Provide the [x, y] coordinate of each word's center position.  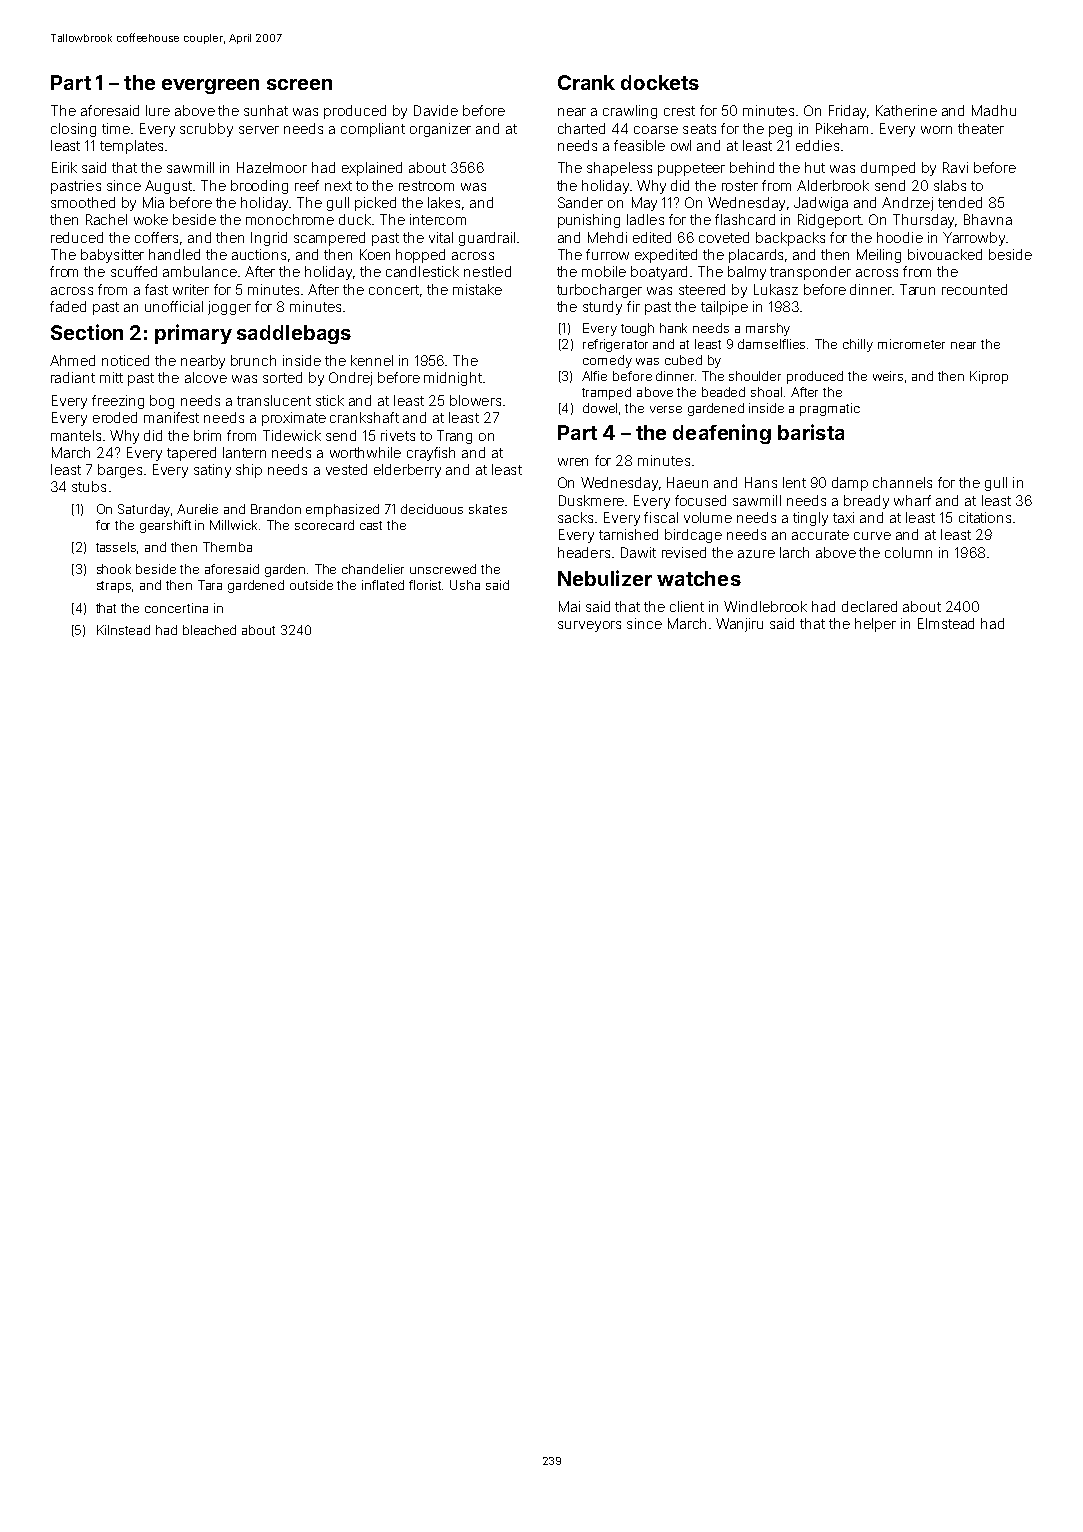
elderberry [407, 471]
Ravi [955, 167]
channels [902, 482]
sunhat [266, 110]
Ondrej [350, 379]
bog [162, 402]
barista [811, 432]
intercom [438, 219]
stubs [89, 486]
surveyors [589, 626]
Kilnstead [123, 630]
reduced [77, 237]
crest [679, 111]
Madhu [994, 110]
